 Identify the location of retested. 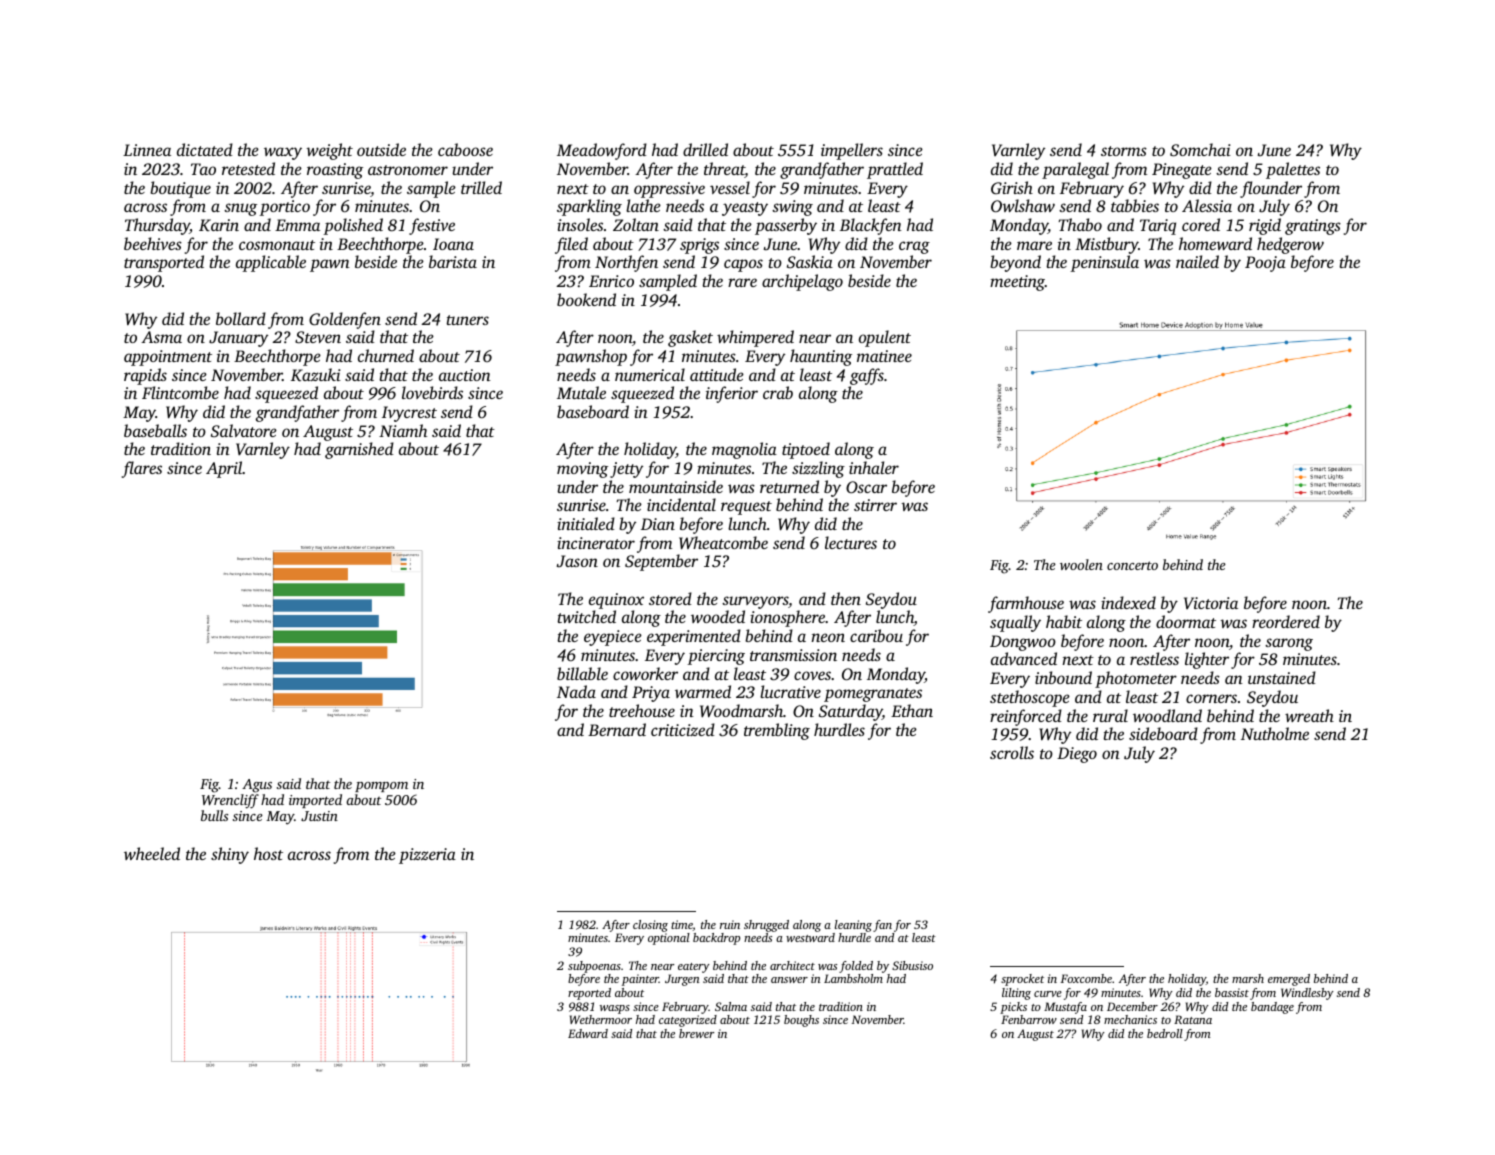
(248, 168).
